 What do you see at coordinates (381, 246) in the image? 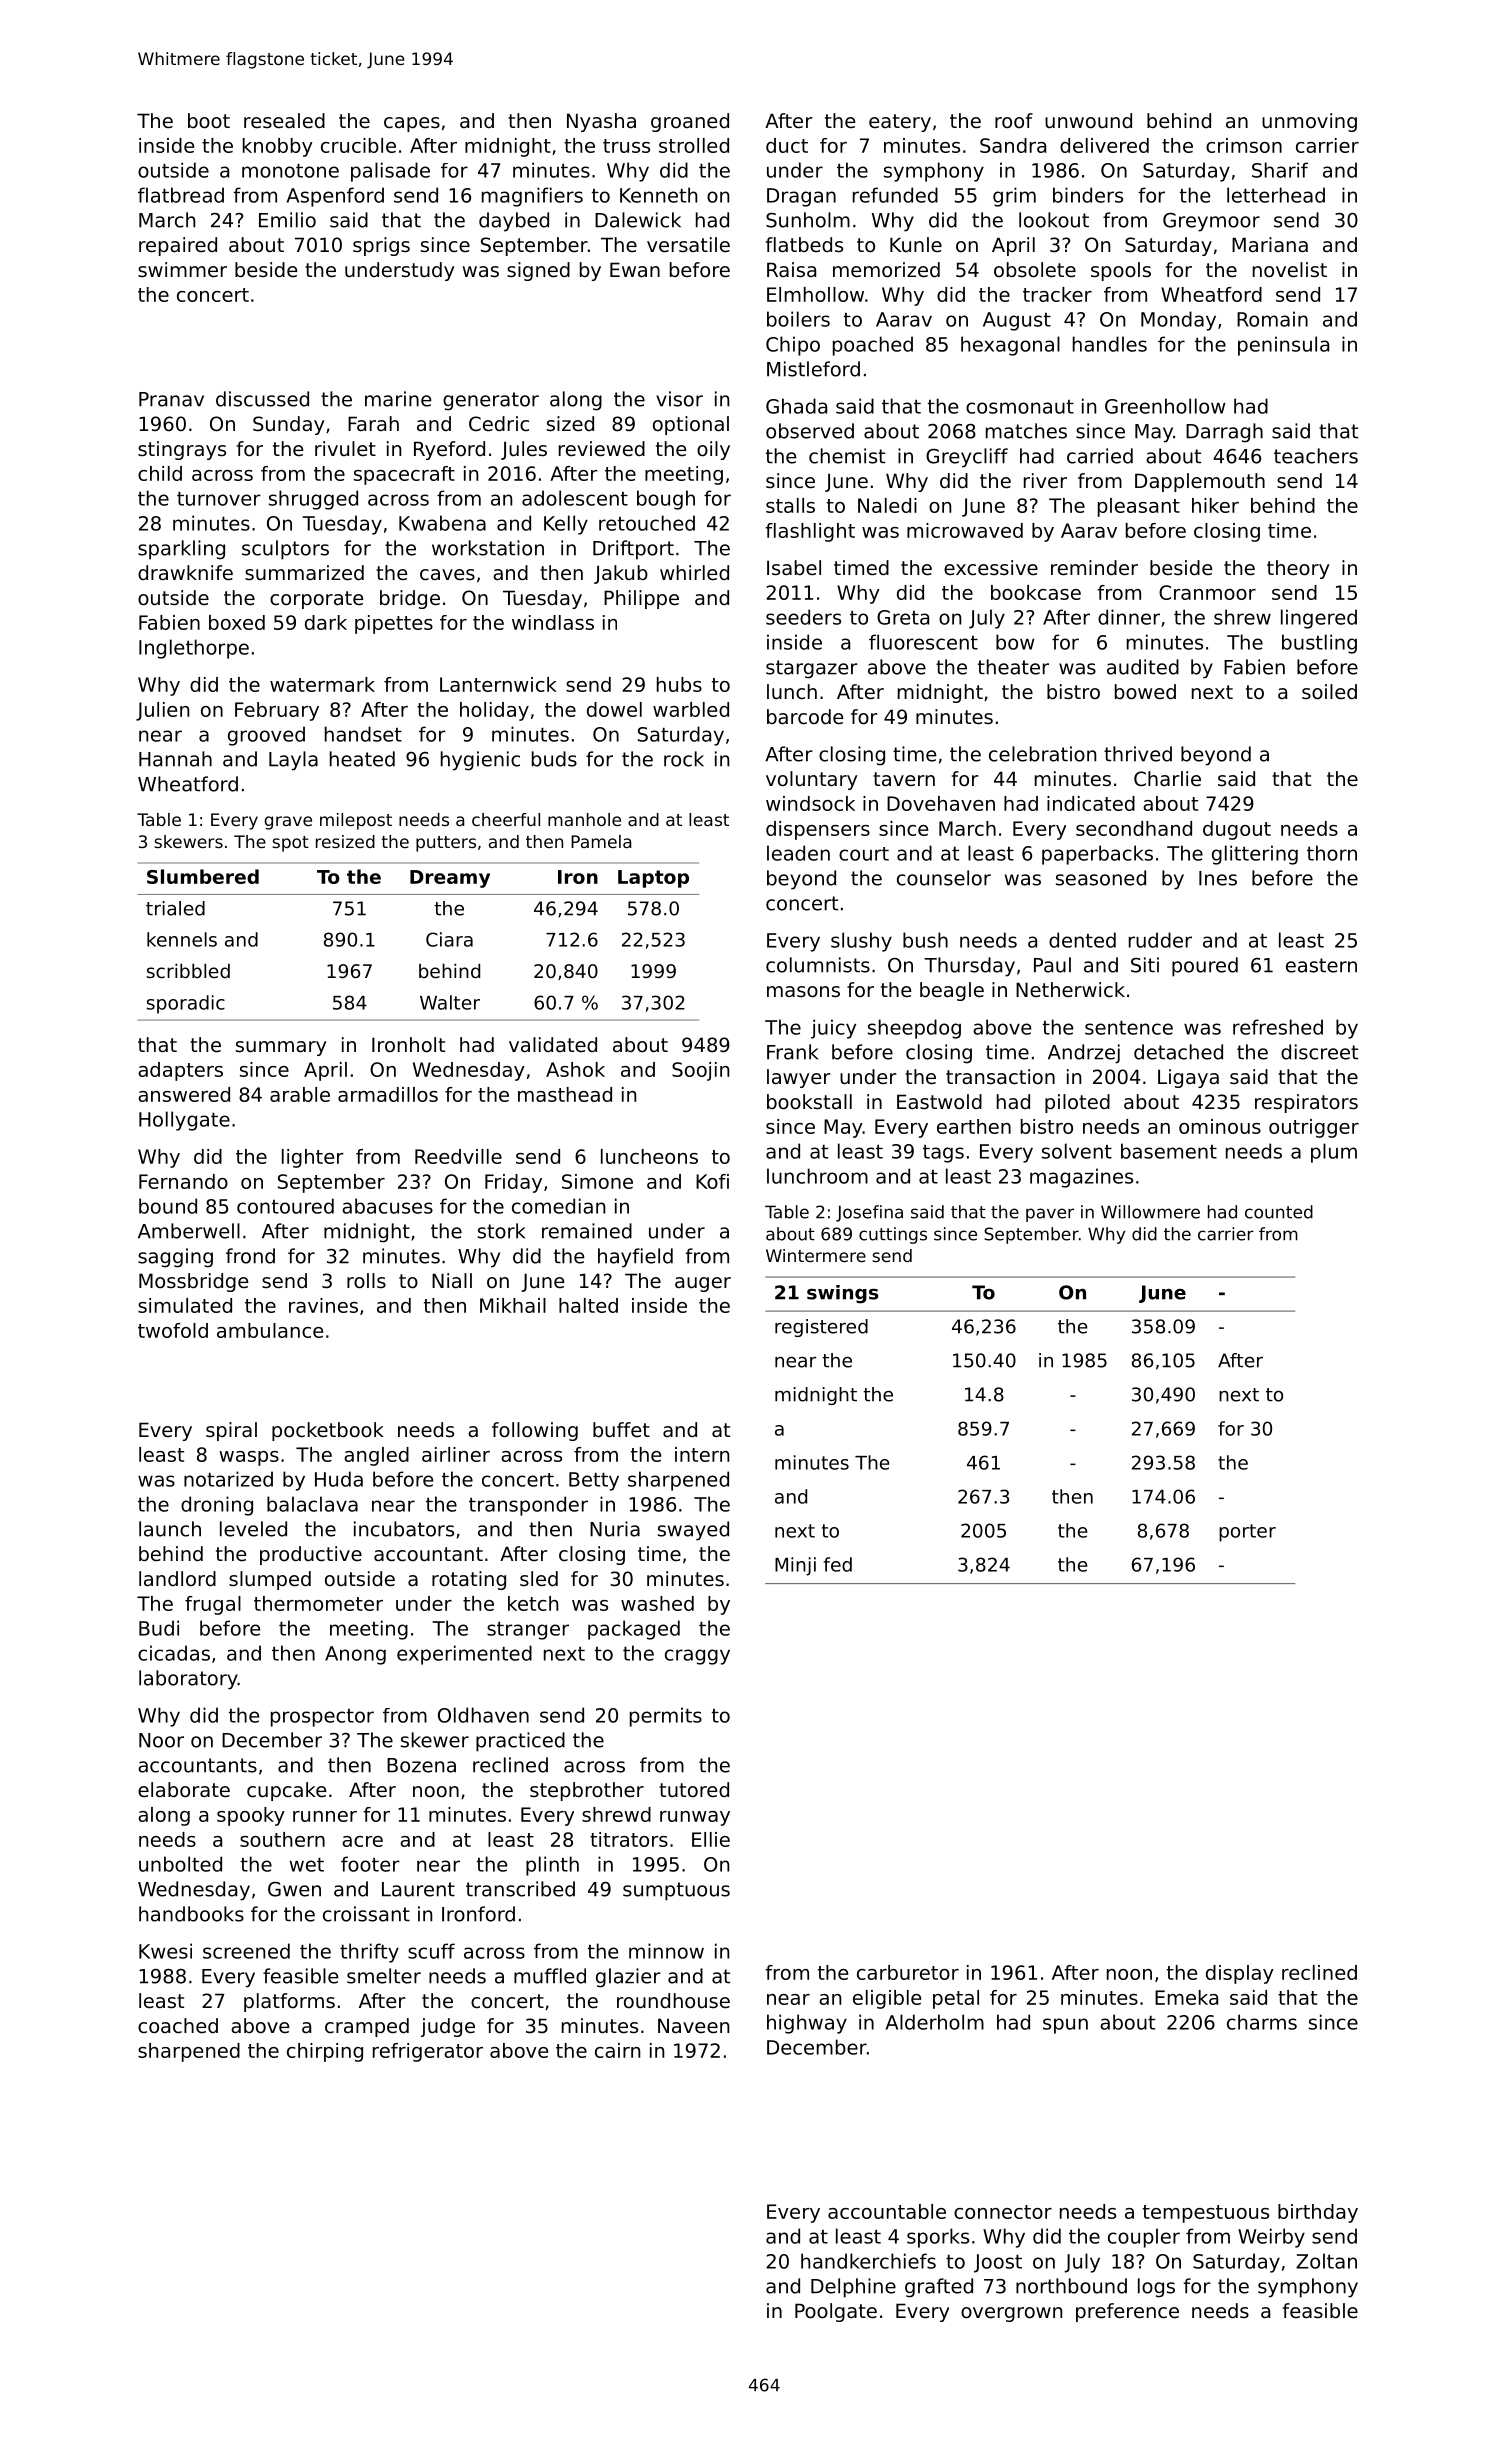
I see `sprigs` at bounding box center [381, 246].
